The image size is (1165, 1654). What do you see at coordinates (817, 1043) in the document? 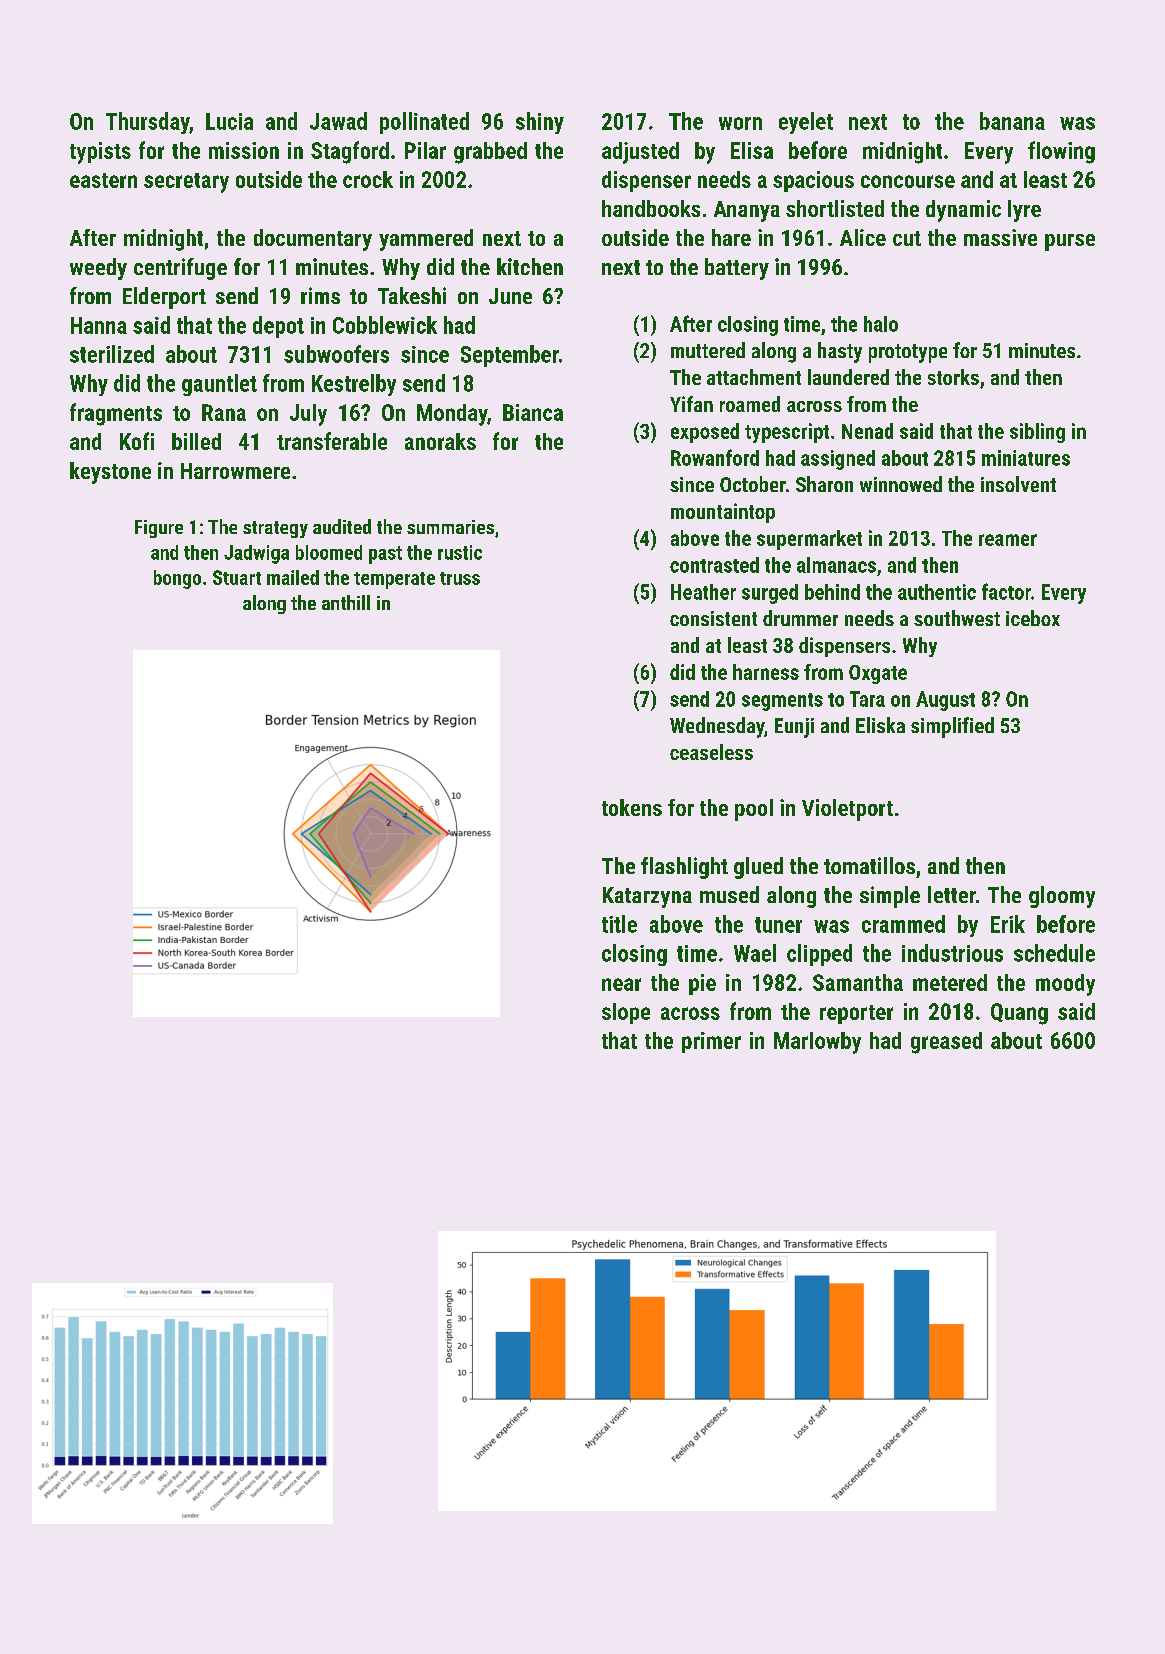
I see `Marlowby` at bounding box center [817, 1043].
